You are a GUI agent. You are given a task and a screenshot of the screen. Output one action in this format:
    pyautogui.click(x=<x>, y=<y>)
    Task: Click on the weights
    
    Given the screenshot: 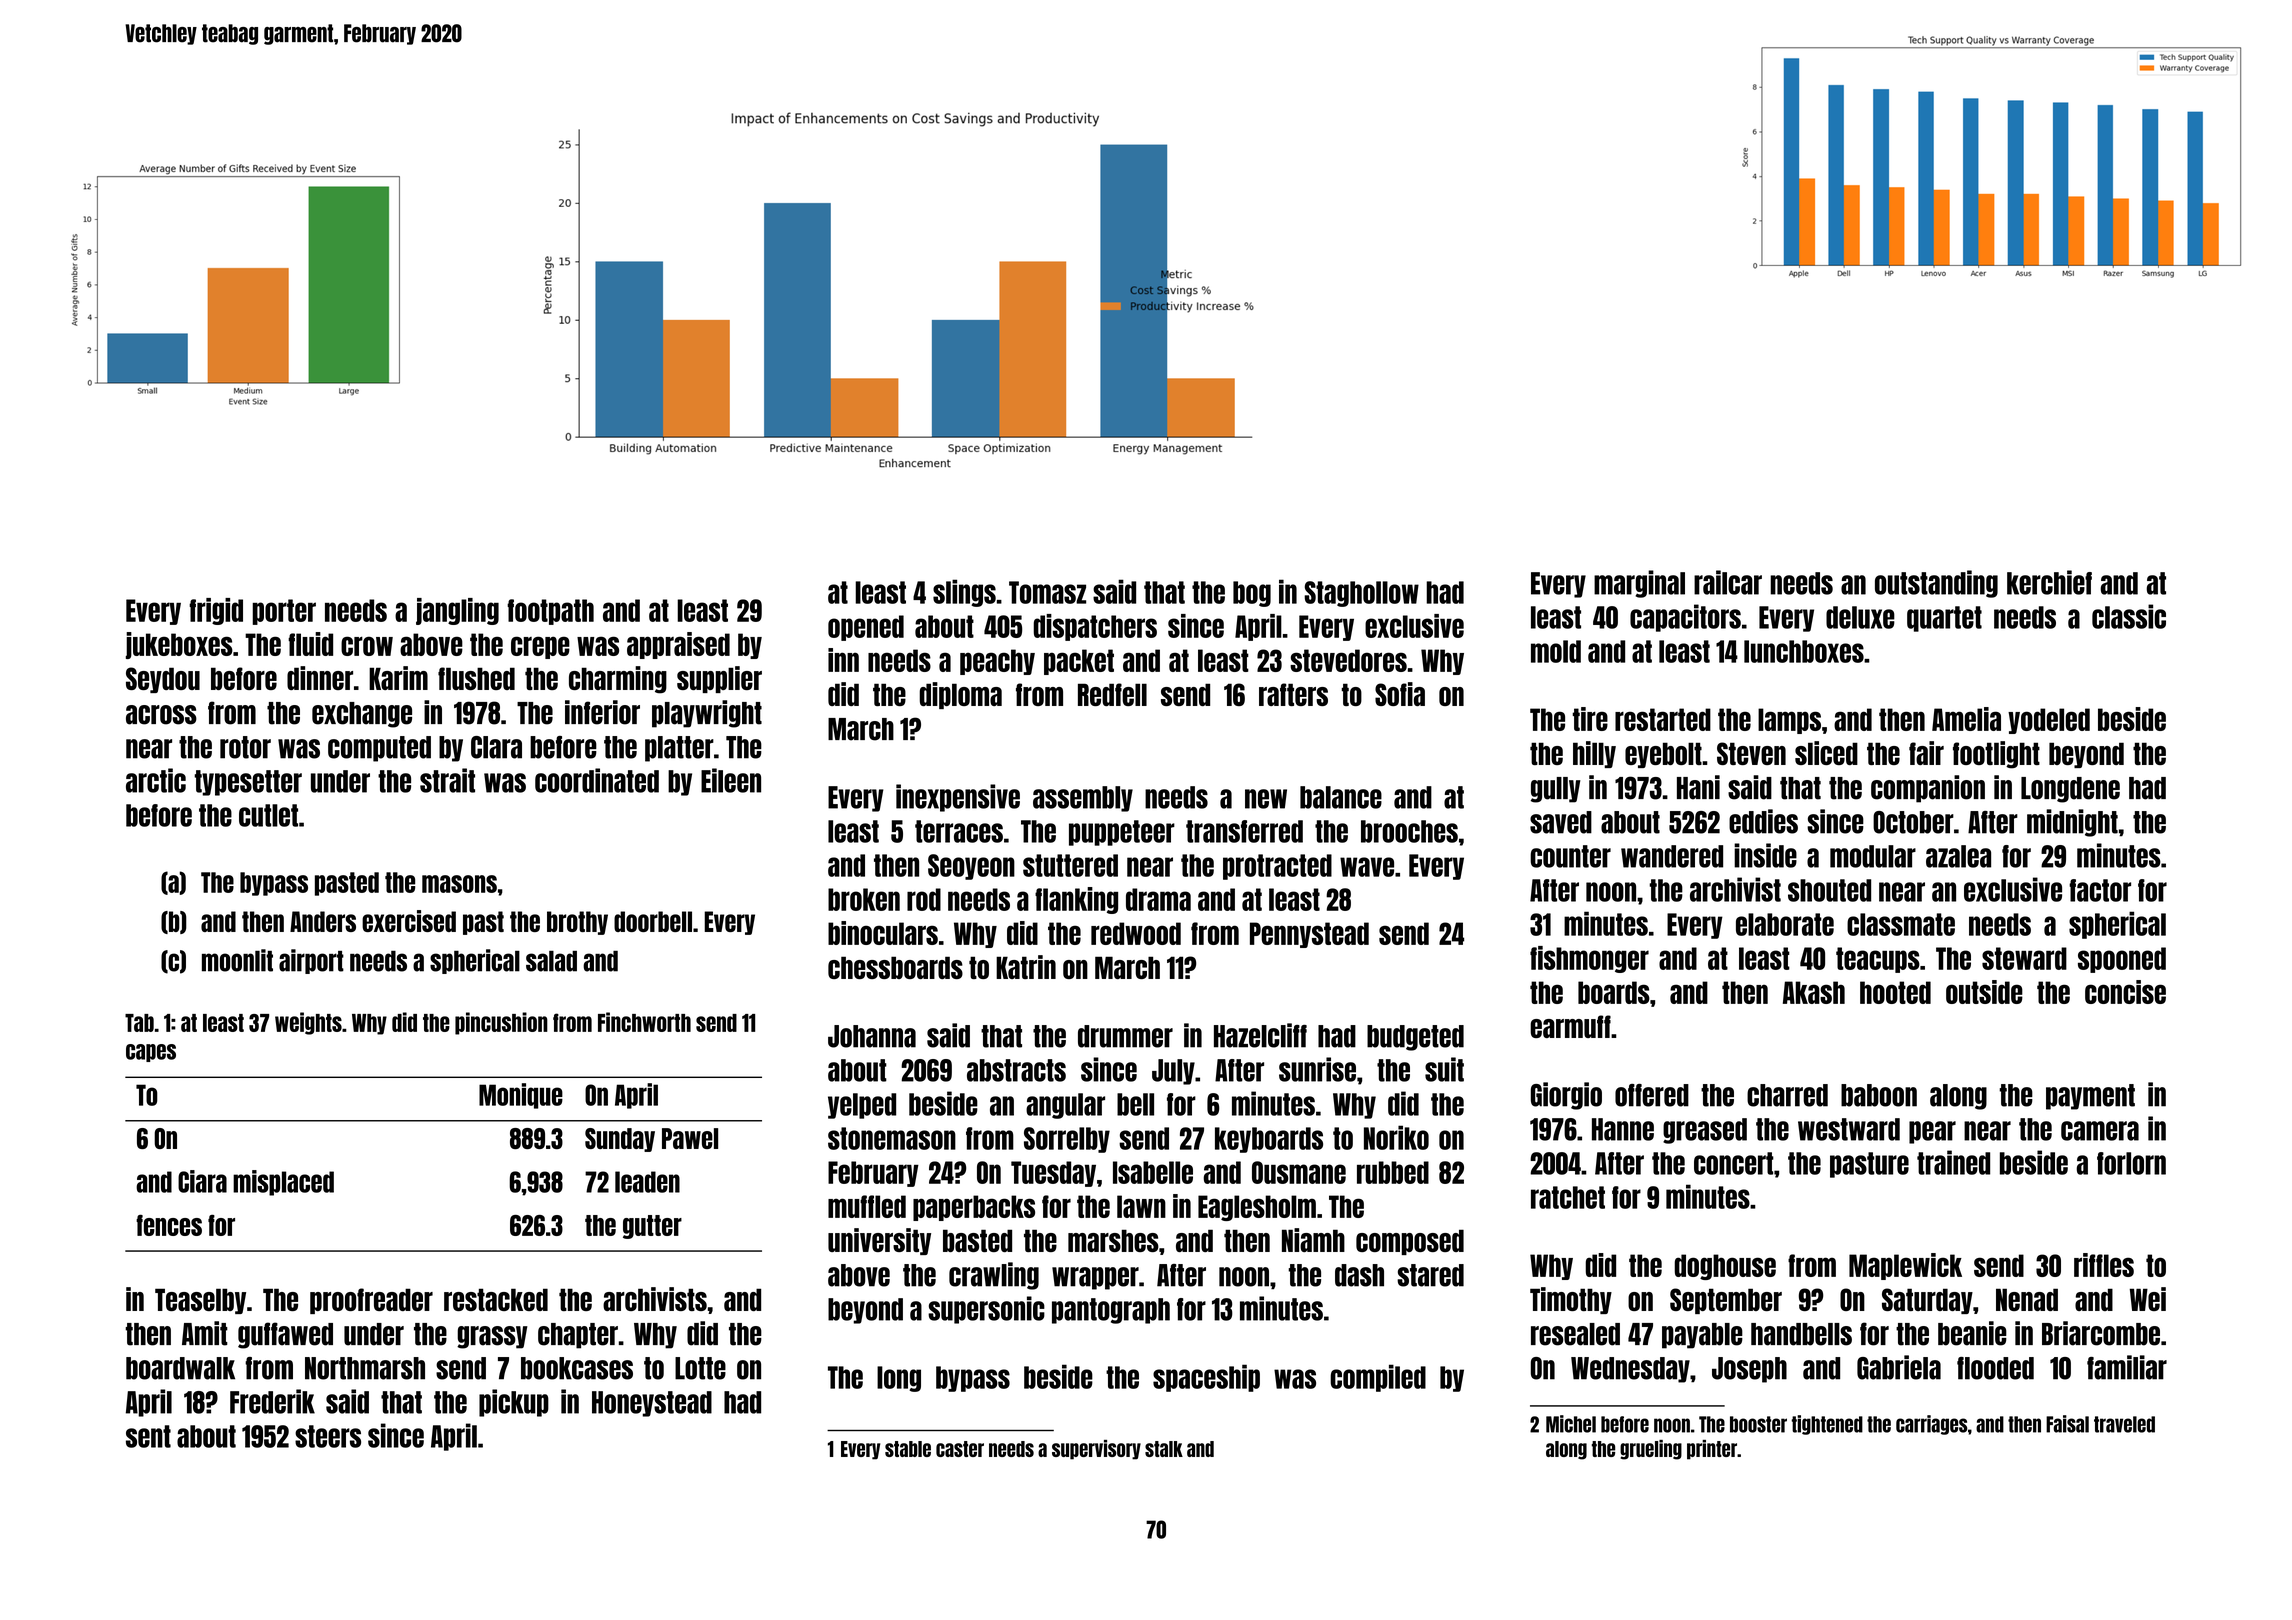 What is the action you would take?
    pyautogui.click(x=308, y=1023)
